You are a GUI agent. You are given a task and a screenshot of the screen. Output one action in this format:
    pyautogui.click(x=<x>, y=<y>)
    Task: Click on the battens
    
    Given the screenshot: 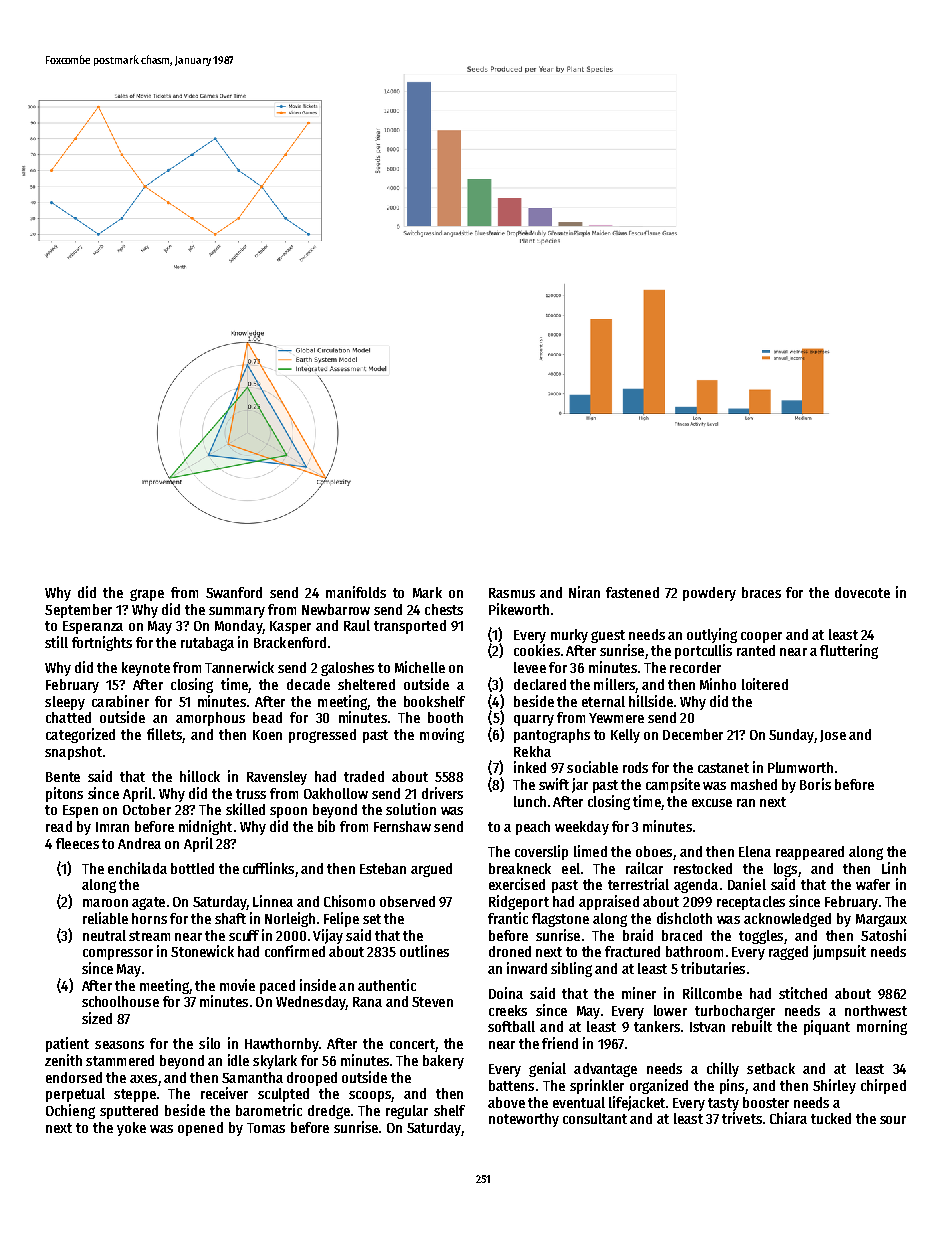 What is the action you would take?
    pyautogui.click(x=511, y=1085)
